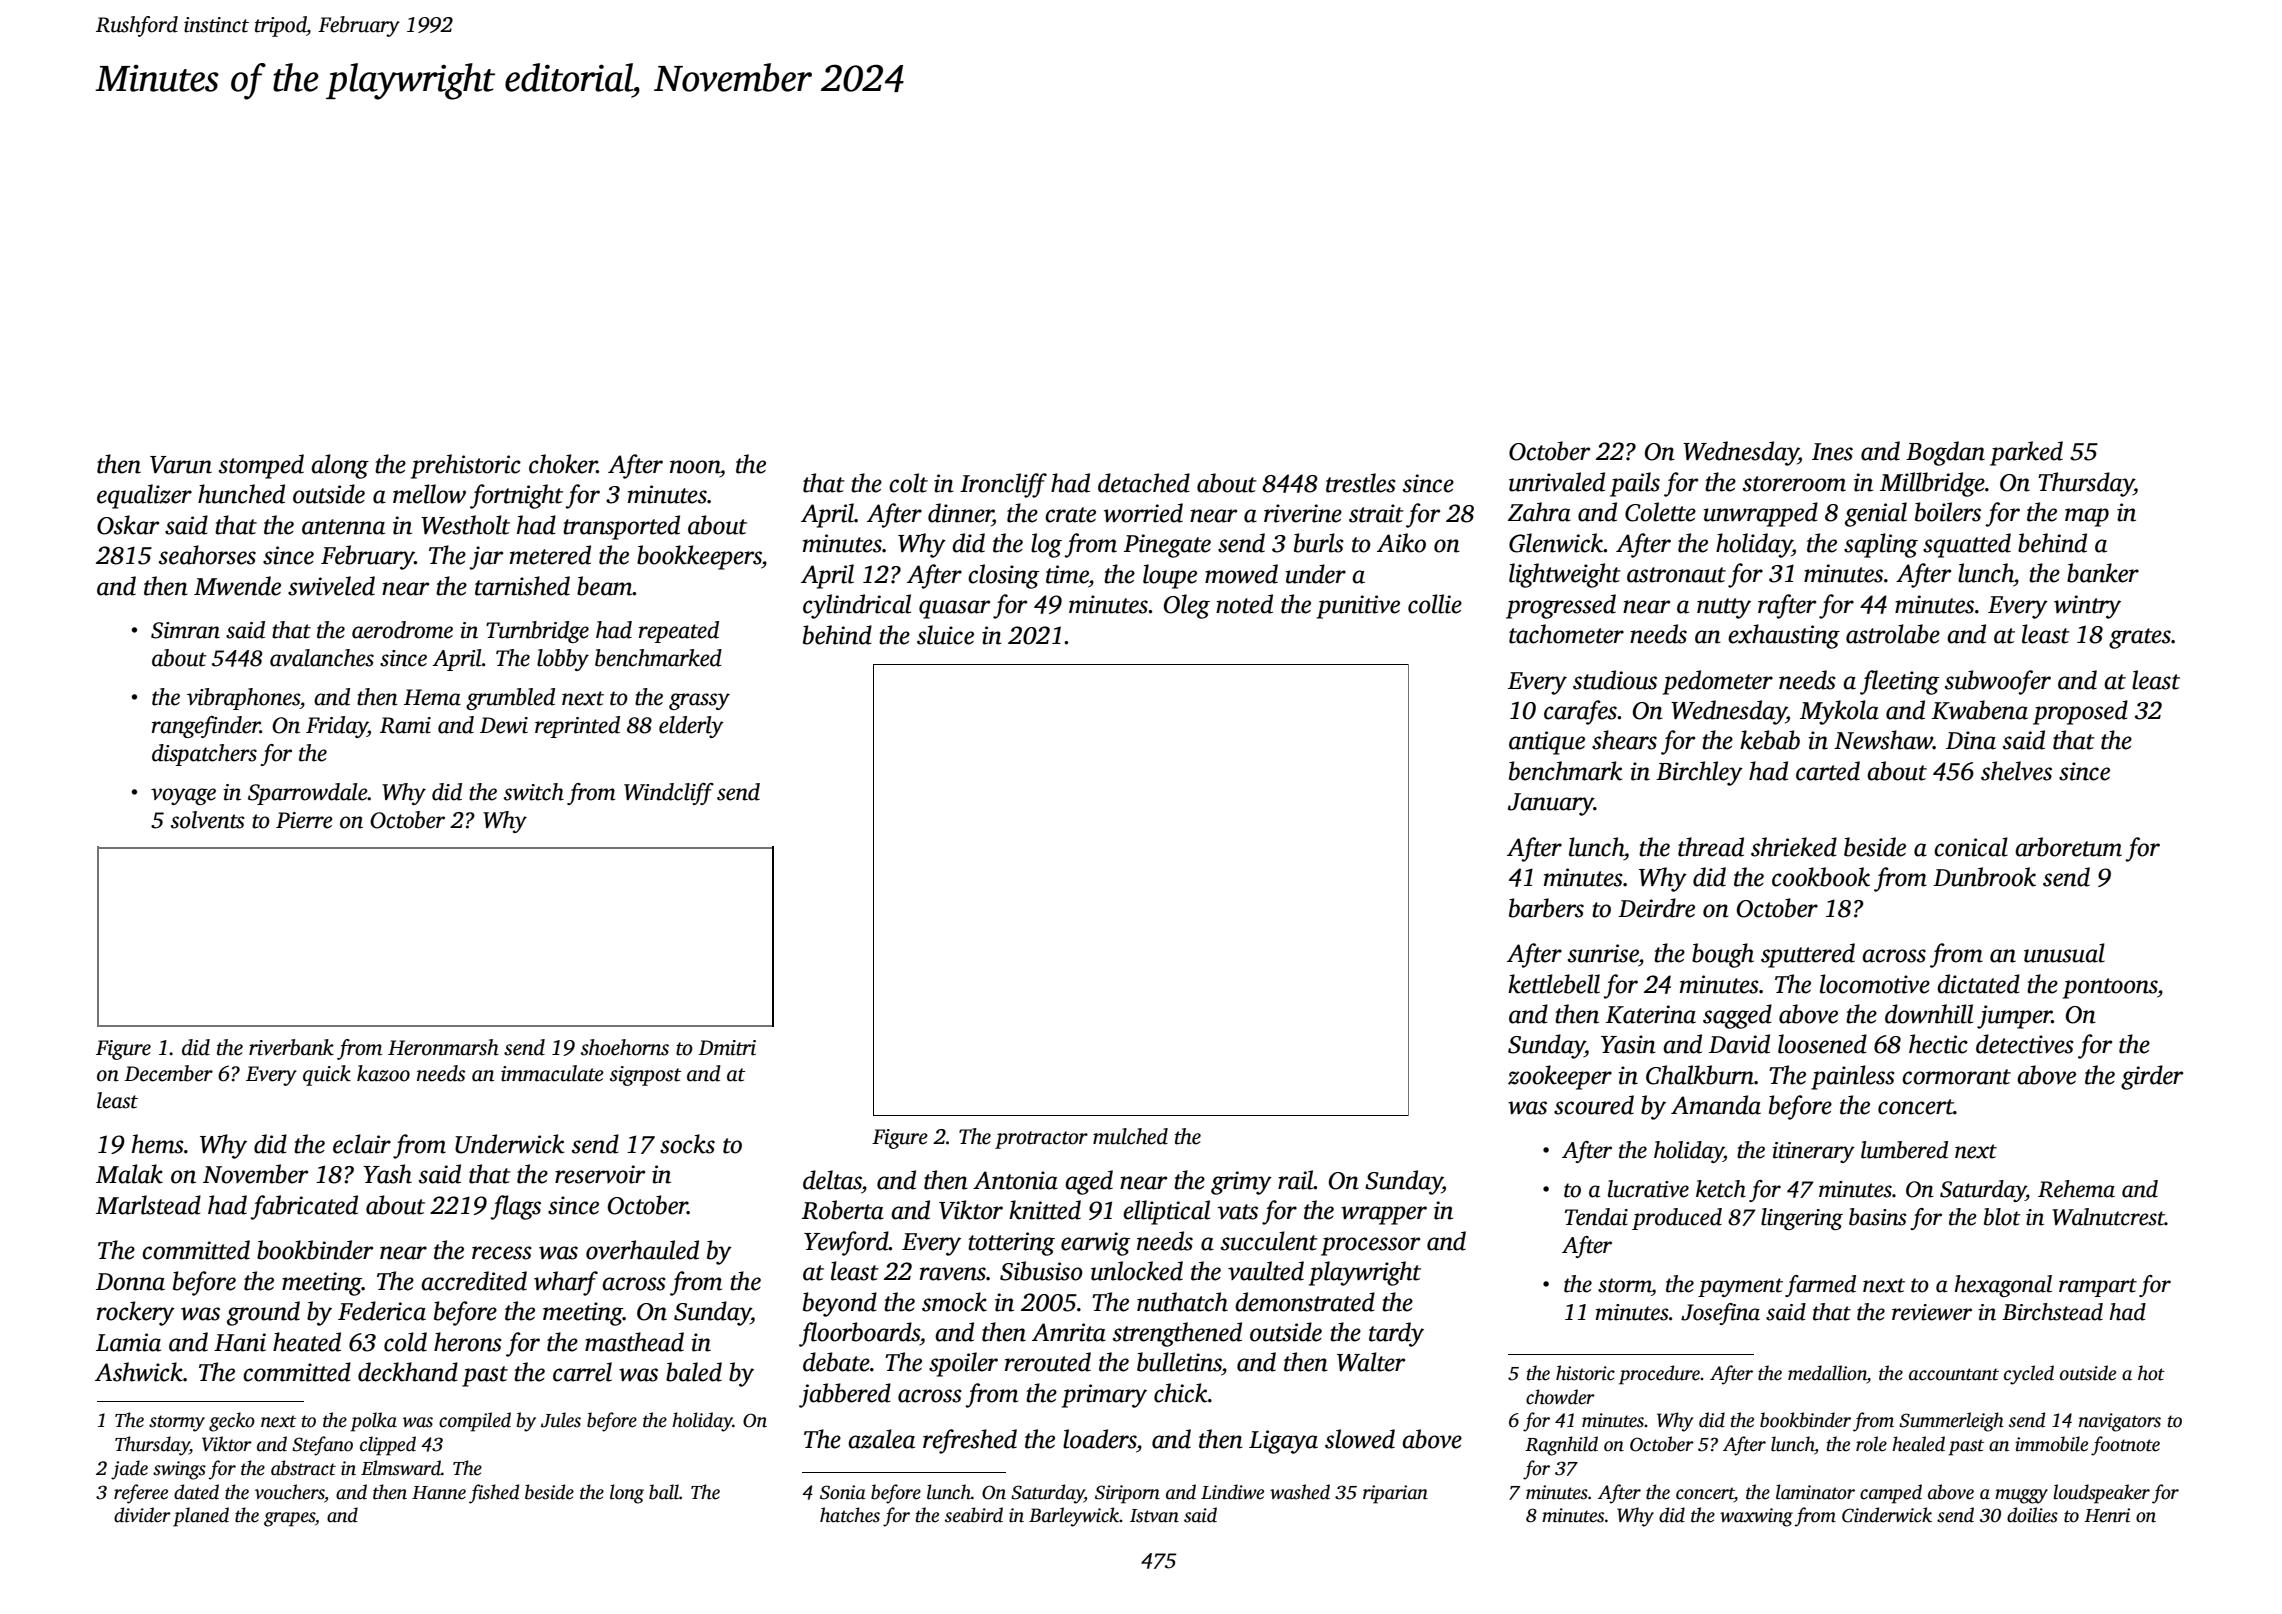 The height and width of the screenshot is (1614, 2282). What do you see at coordinates (475, 1422) in the screenshot?
I see `compiled` at bounding box center [475, 1422].
